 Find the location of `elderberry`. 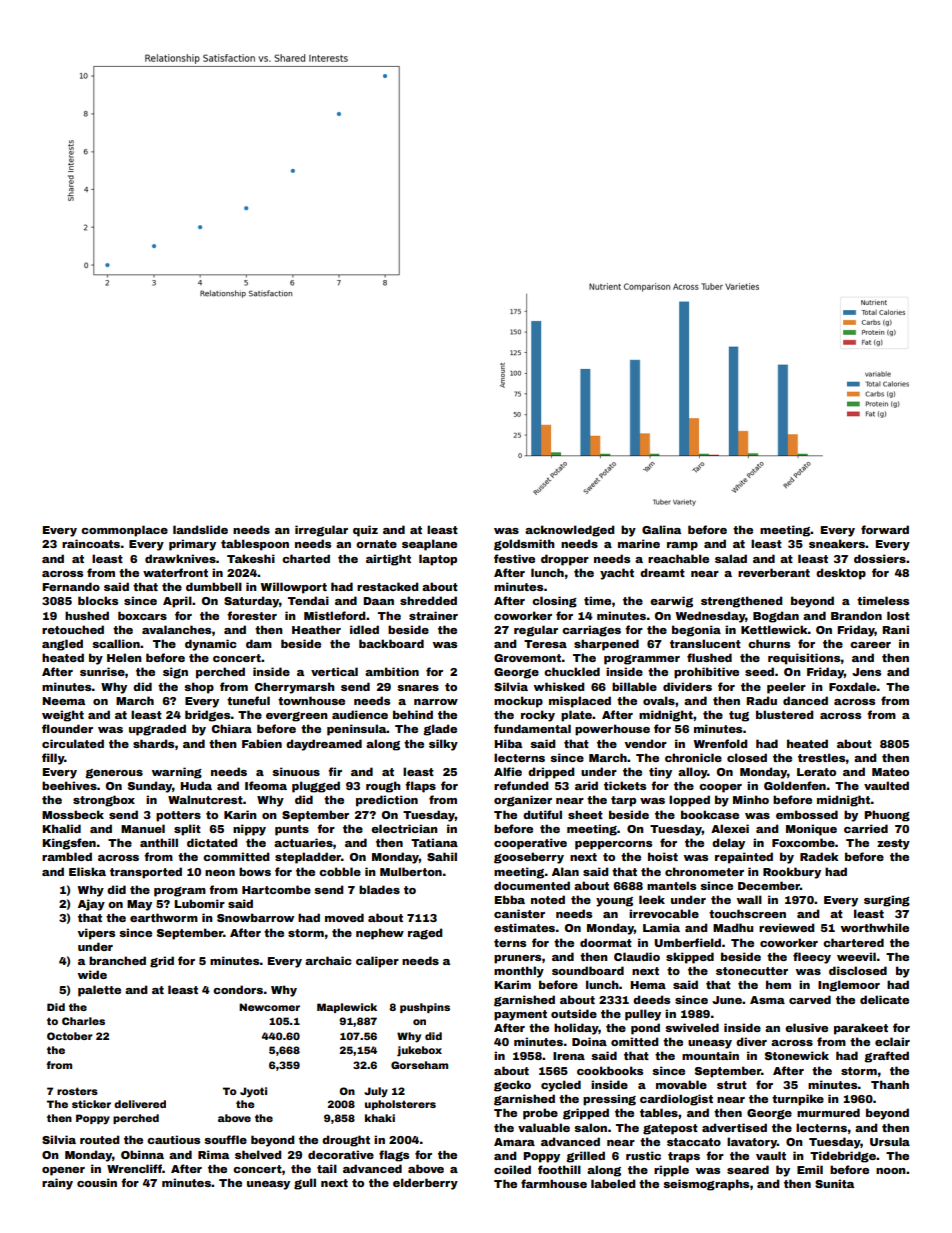

elderberry is located at coordinates (425, 1184).
